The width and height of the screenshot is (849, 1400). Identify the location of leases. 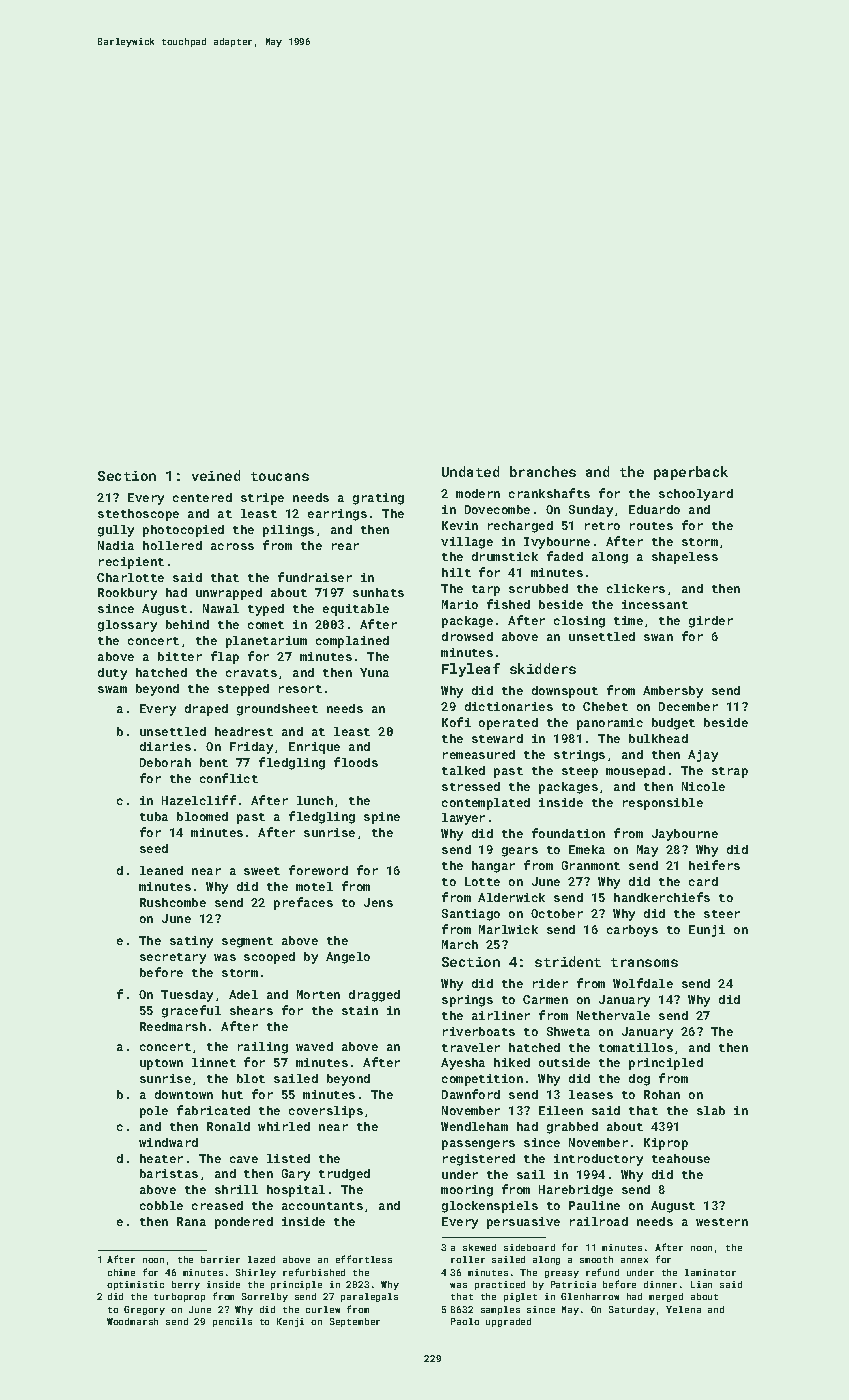
(591, 1094).
